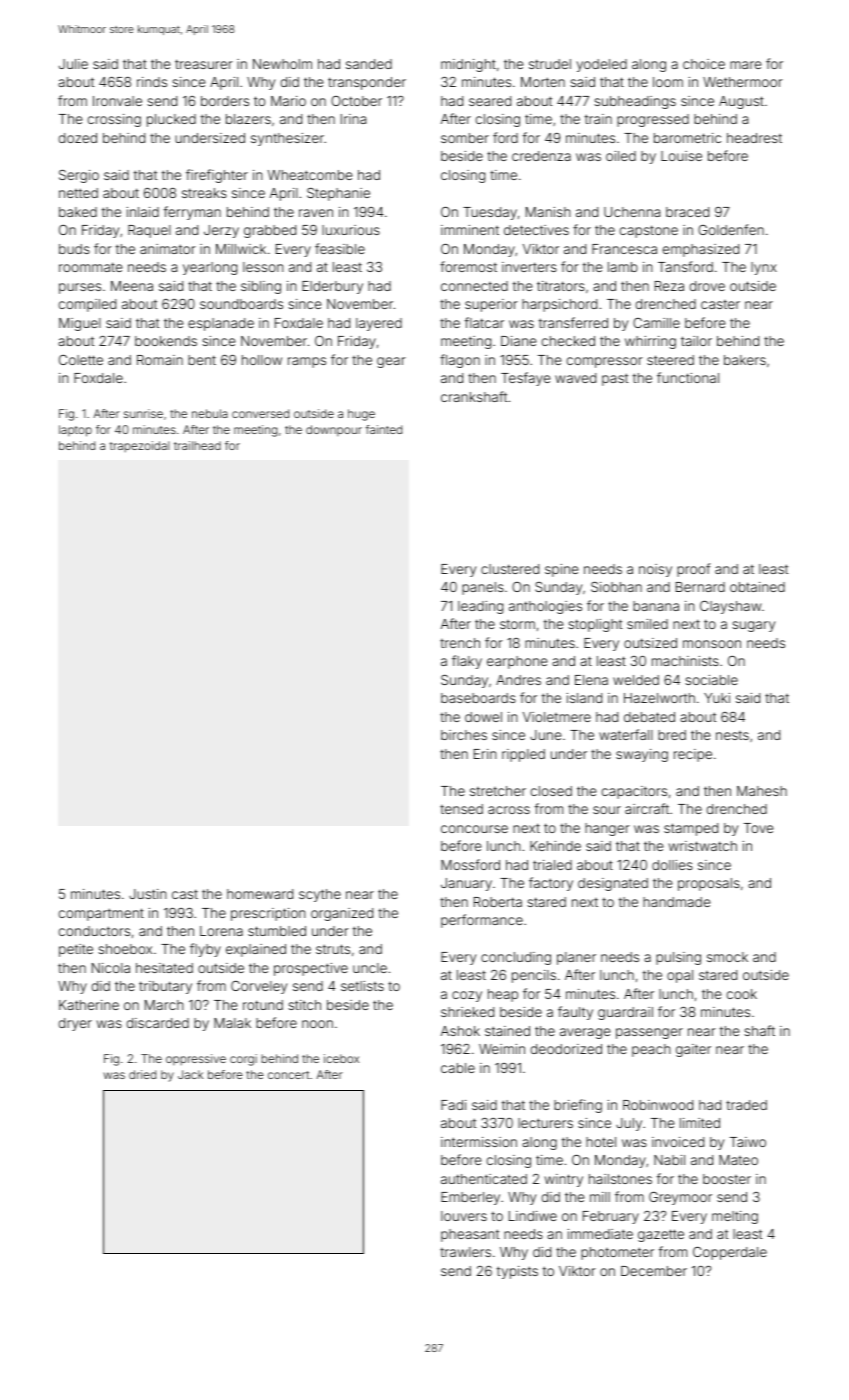 The width and height of the screenshot is (849, 1400). What do you see at coordinates (320, 895) in the screenshot?
I see `scythe` at bounding box center [320, 895].
